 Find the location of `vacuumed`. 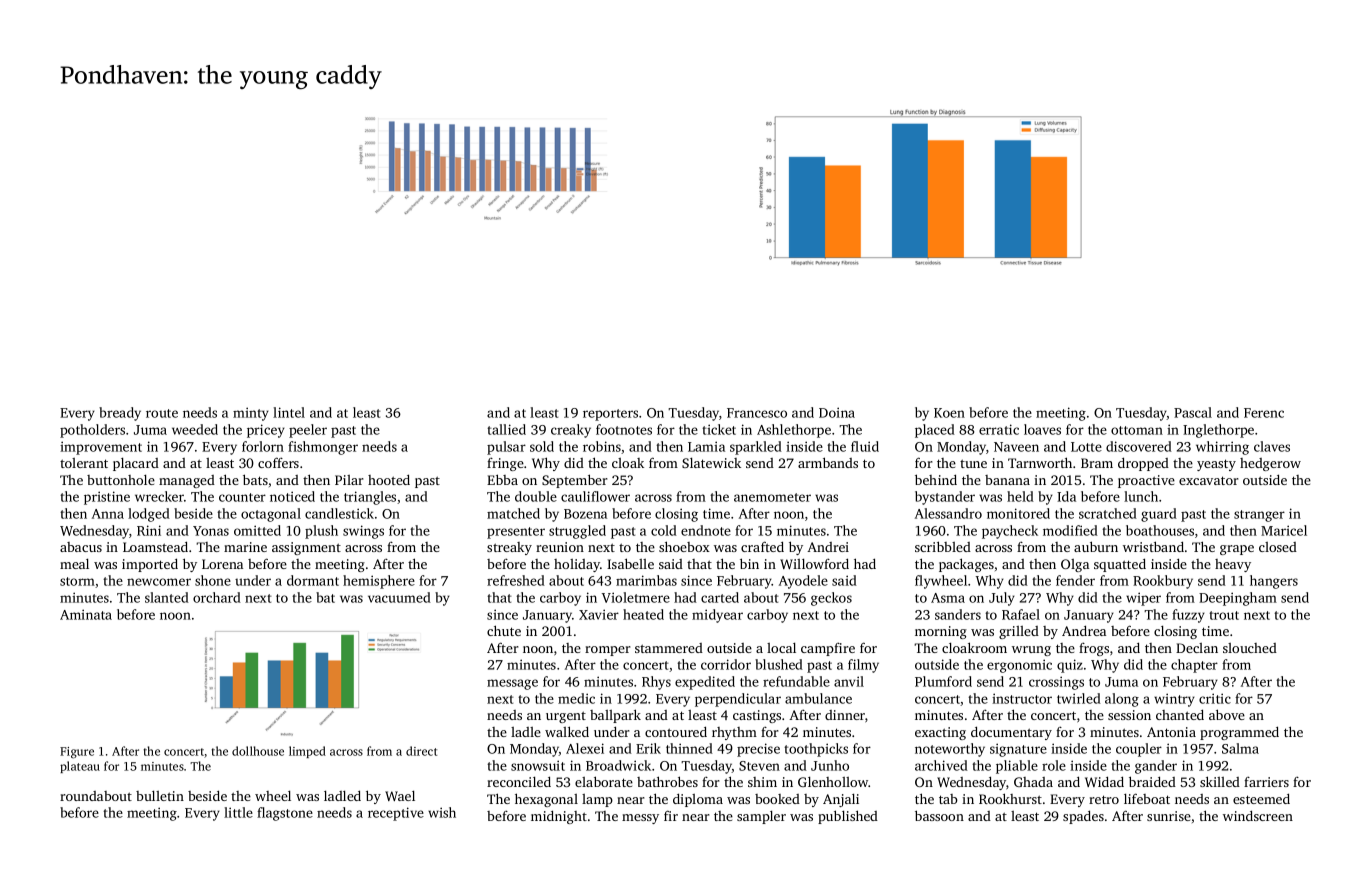

vacuumed is located at coordinates (399, 597).
